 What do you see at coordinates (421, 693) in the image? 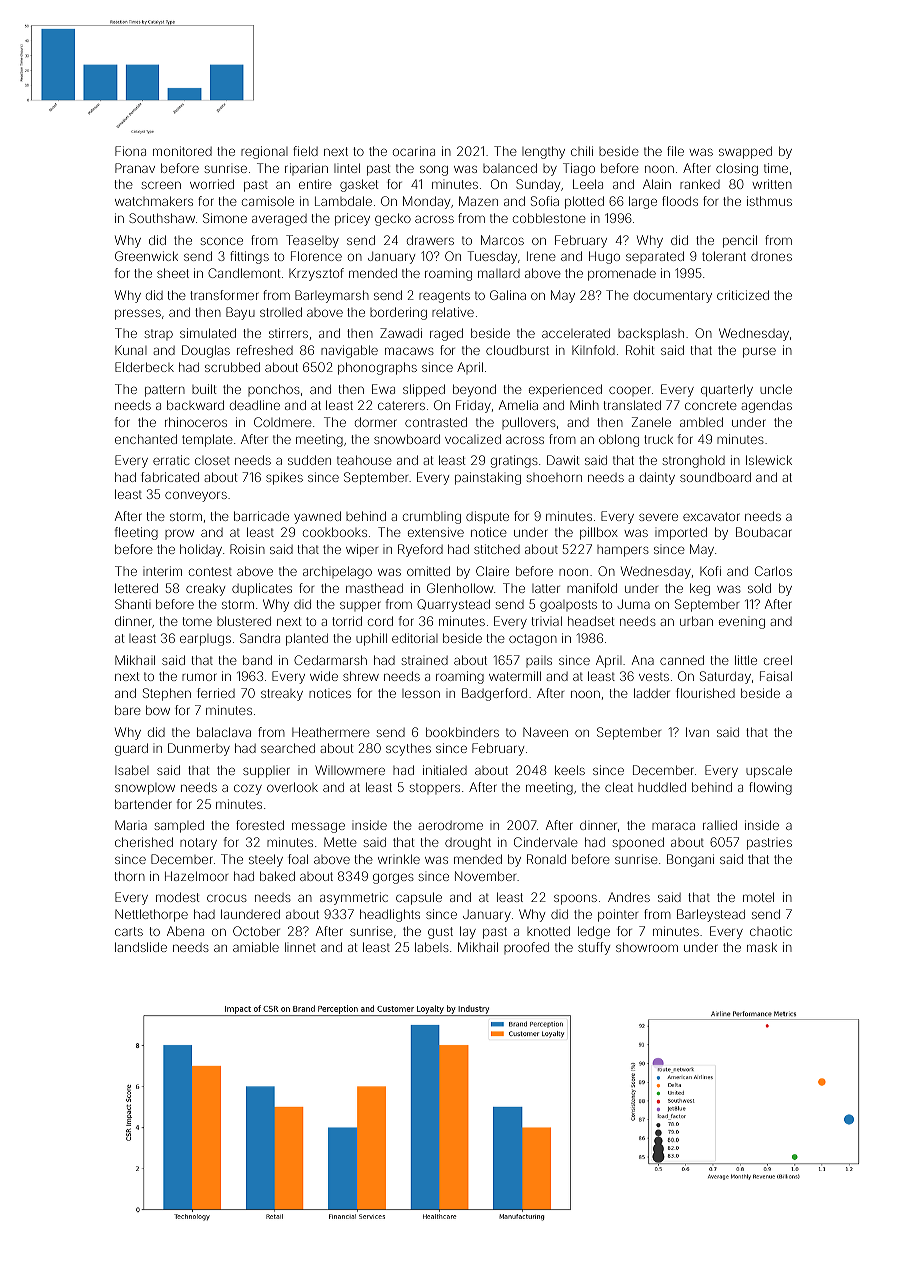
I see `lesson` at bounding box center [421, 693].
